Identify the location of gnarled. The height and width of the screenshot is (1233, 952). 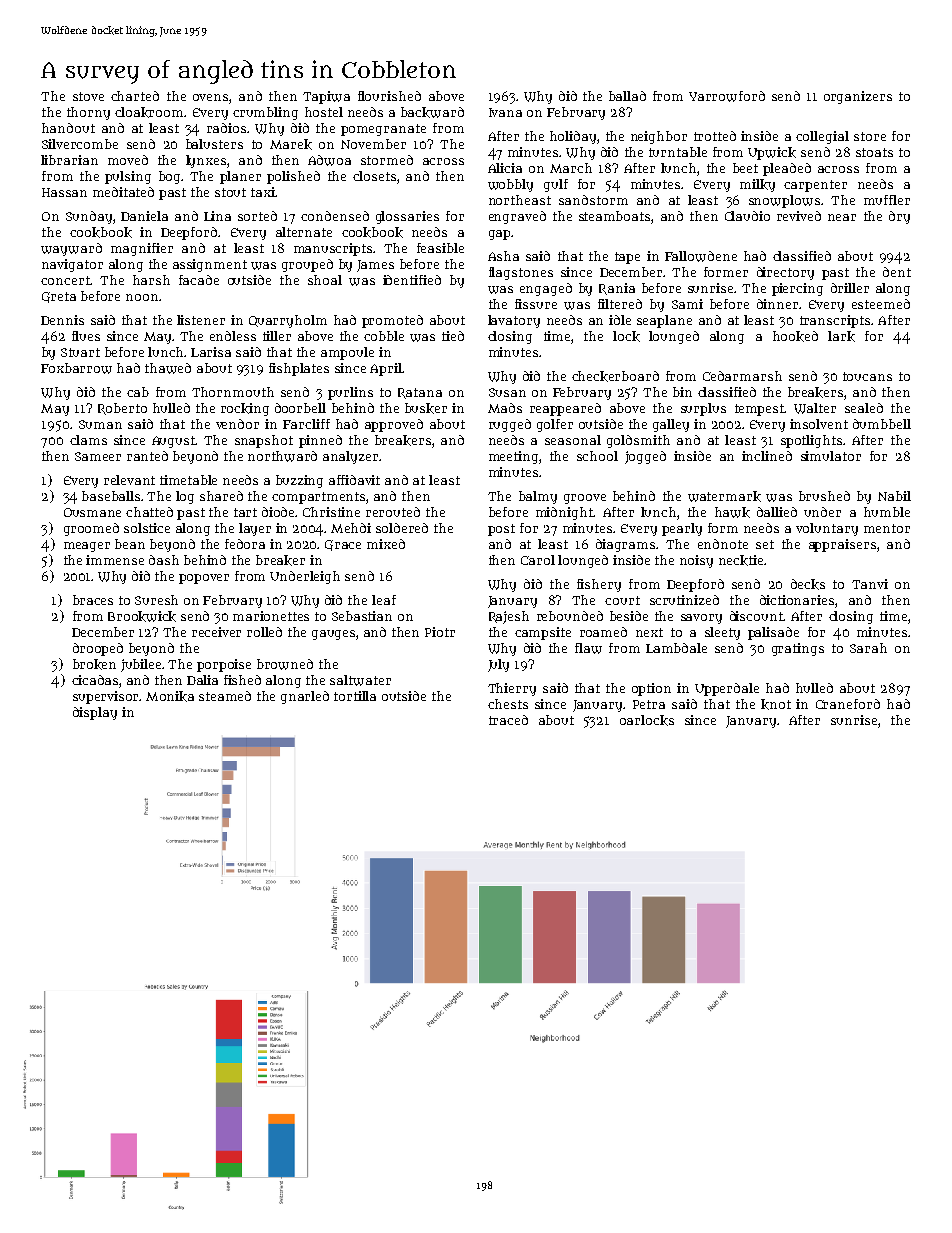
(305, 697).
